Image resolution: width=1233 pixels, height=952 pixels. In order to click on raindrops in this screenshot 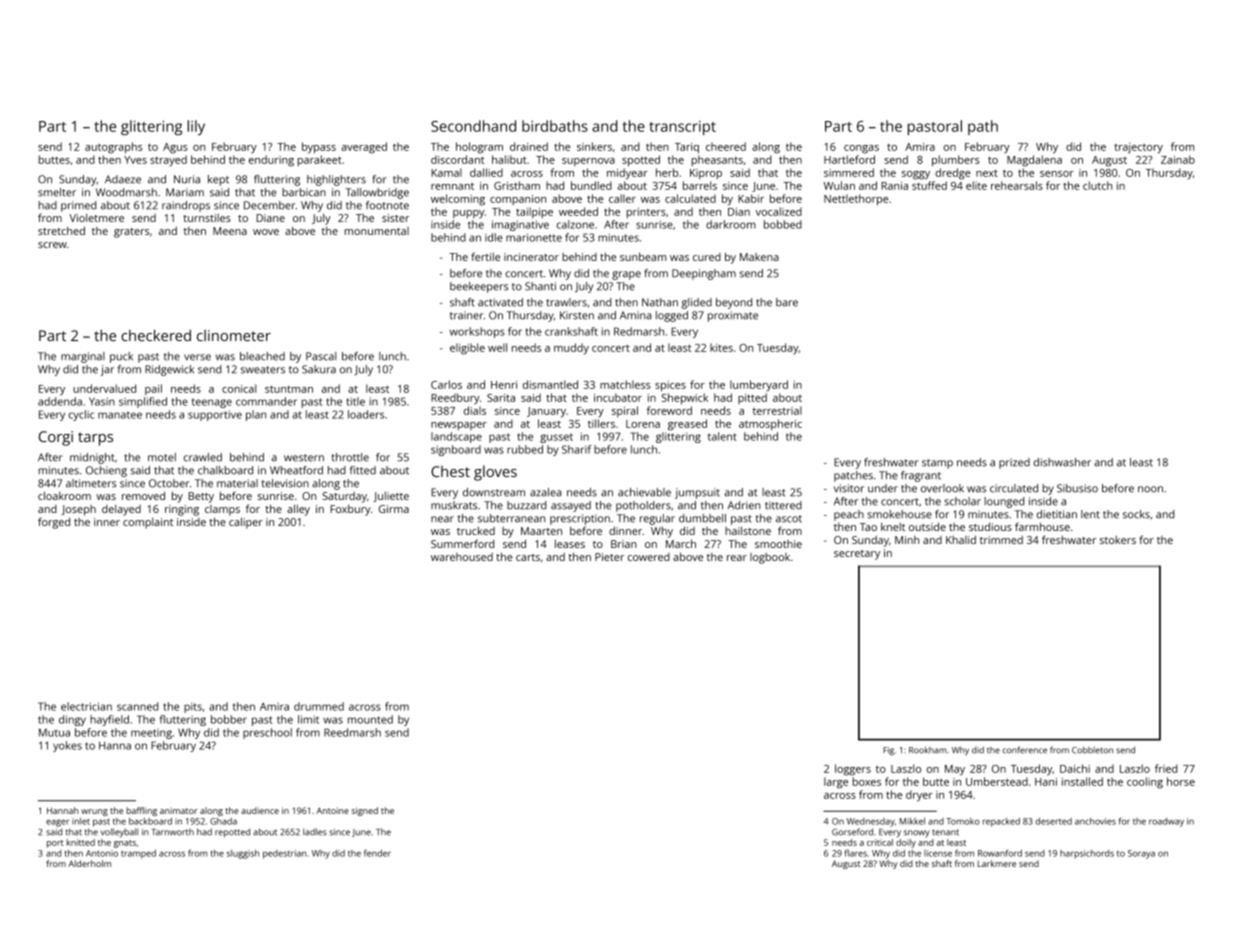, I will do `click(186, 206)`.
